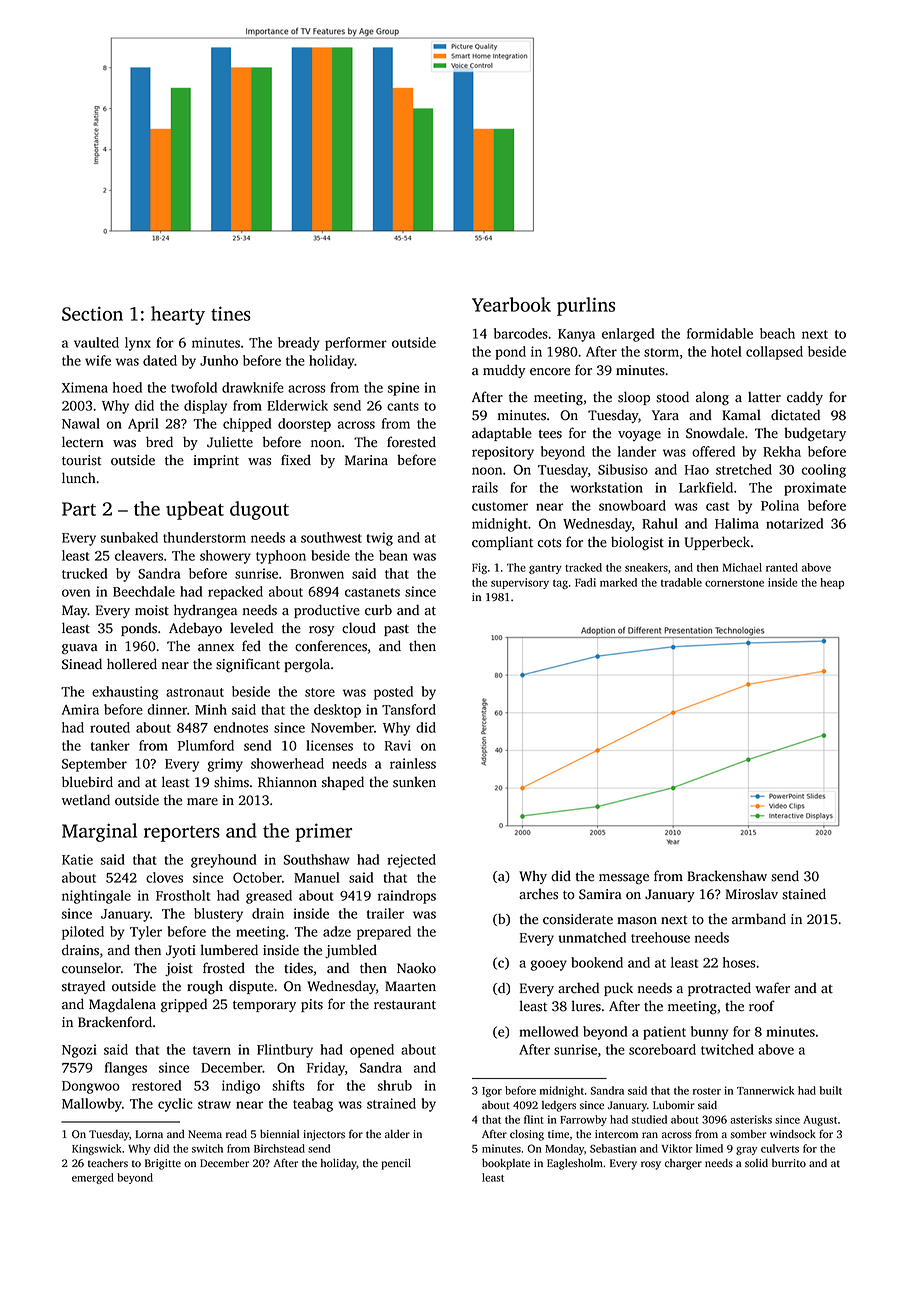 Image resolution: width=908 pixels, height=1316 pixels. What do you see at coordinates (832, 583) in the image?
I see `heap` at bounding box center [832, 583].
